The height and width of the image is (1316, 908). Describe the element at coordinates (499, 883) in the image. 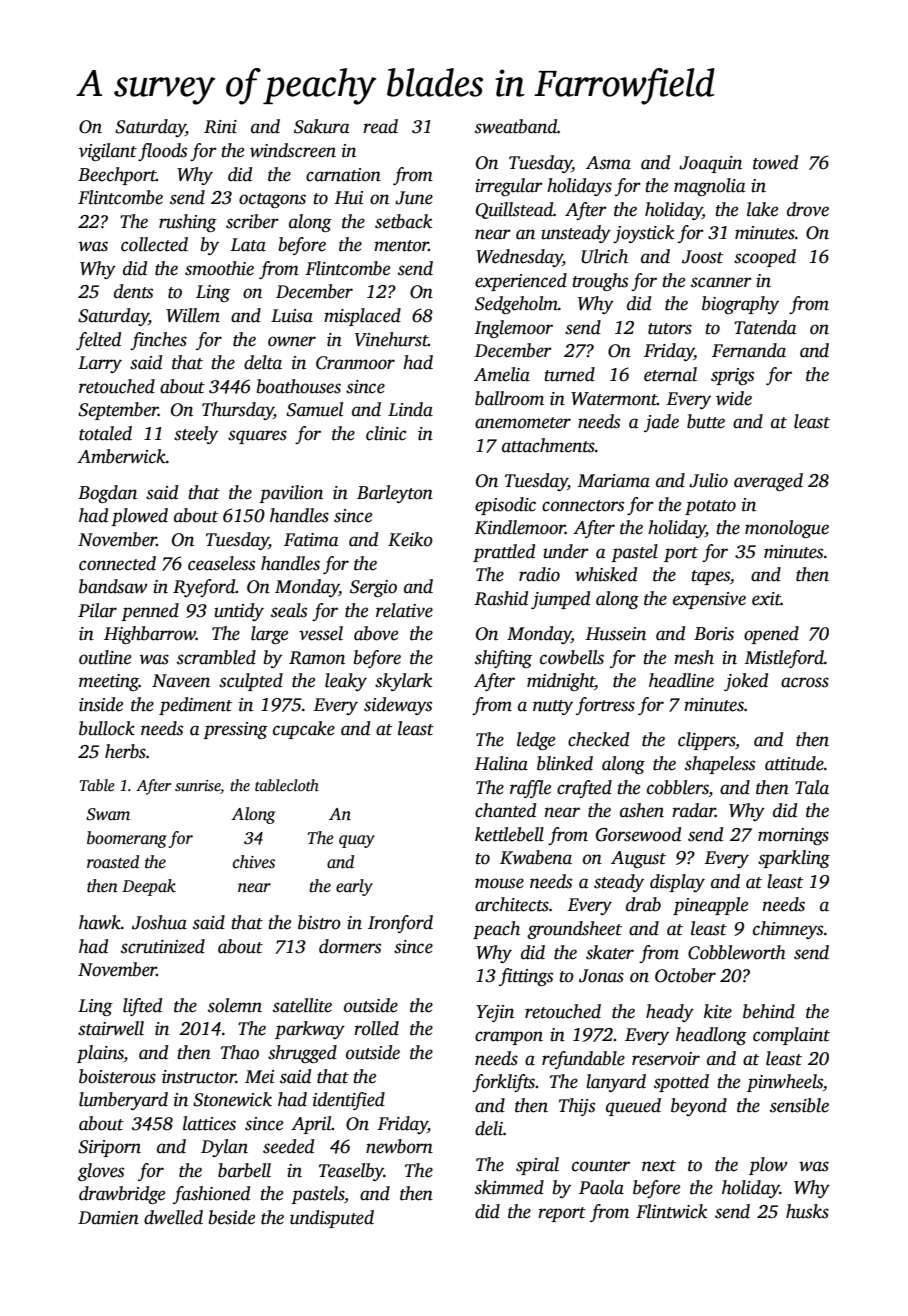

I see `mouse` at that location.
